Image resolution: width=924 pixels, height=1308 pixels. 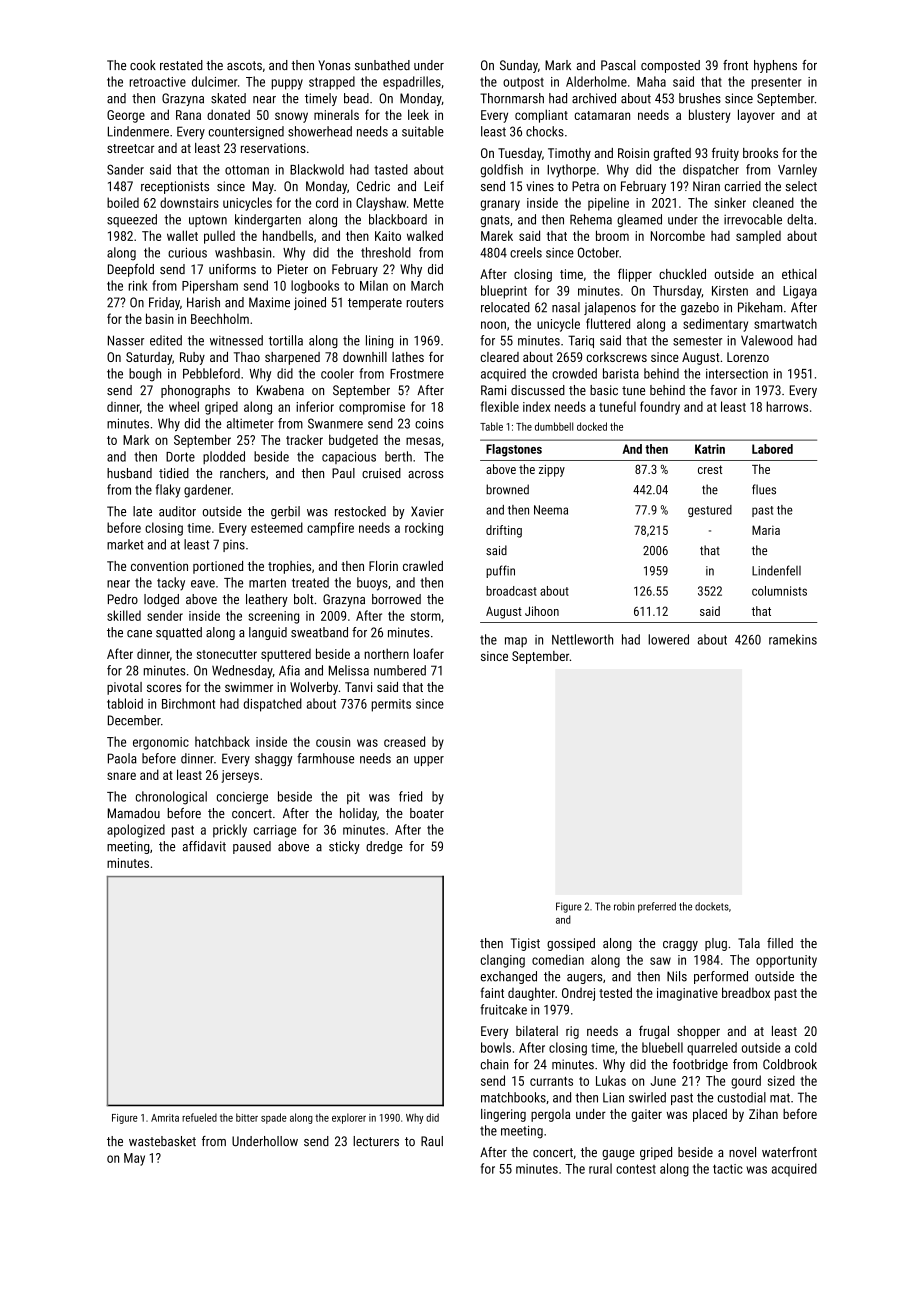 I want to click on wastebasket, so click(x=162, y=1141).
